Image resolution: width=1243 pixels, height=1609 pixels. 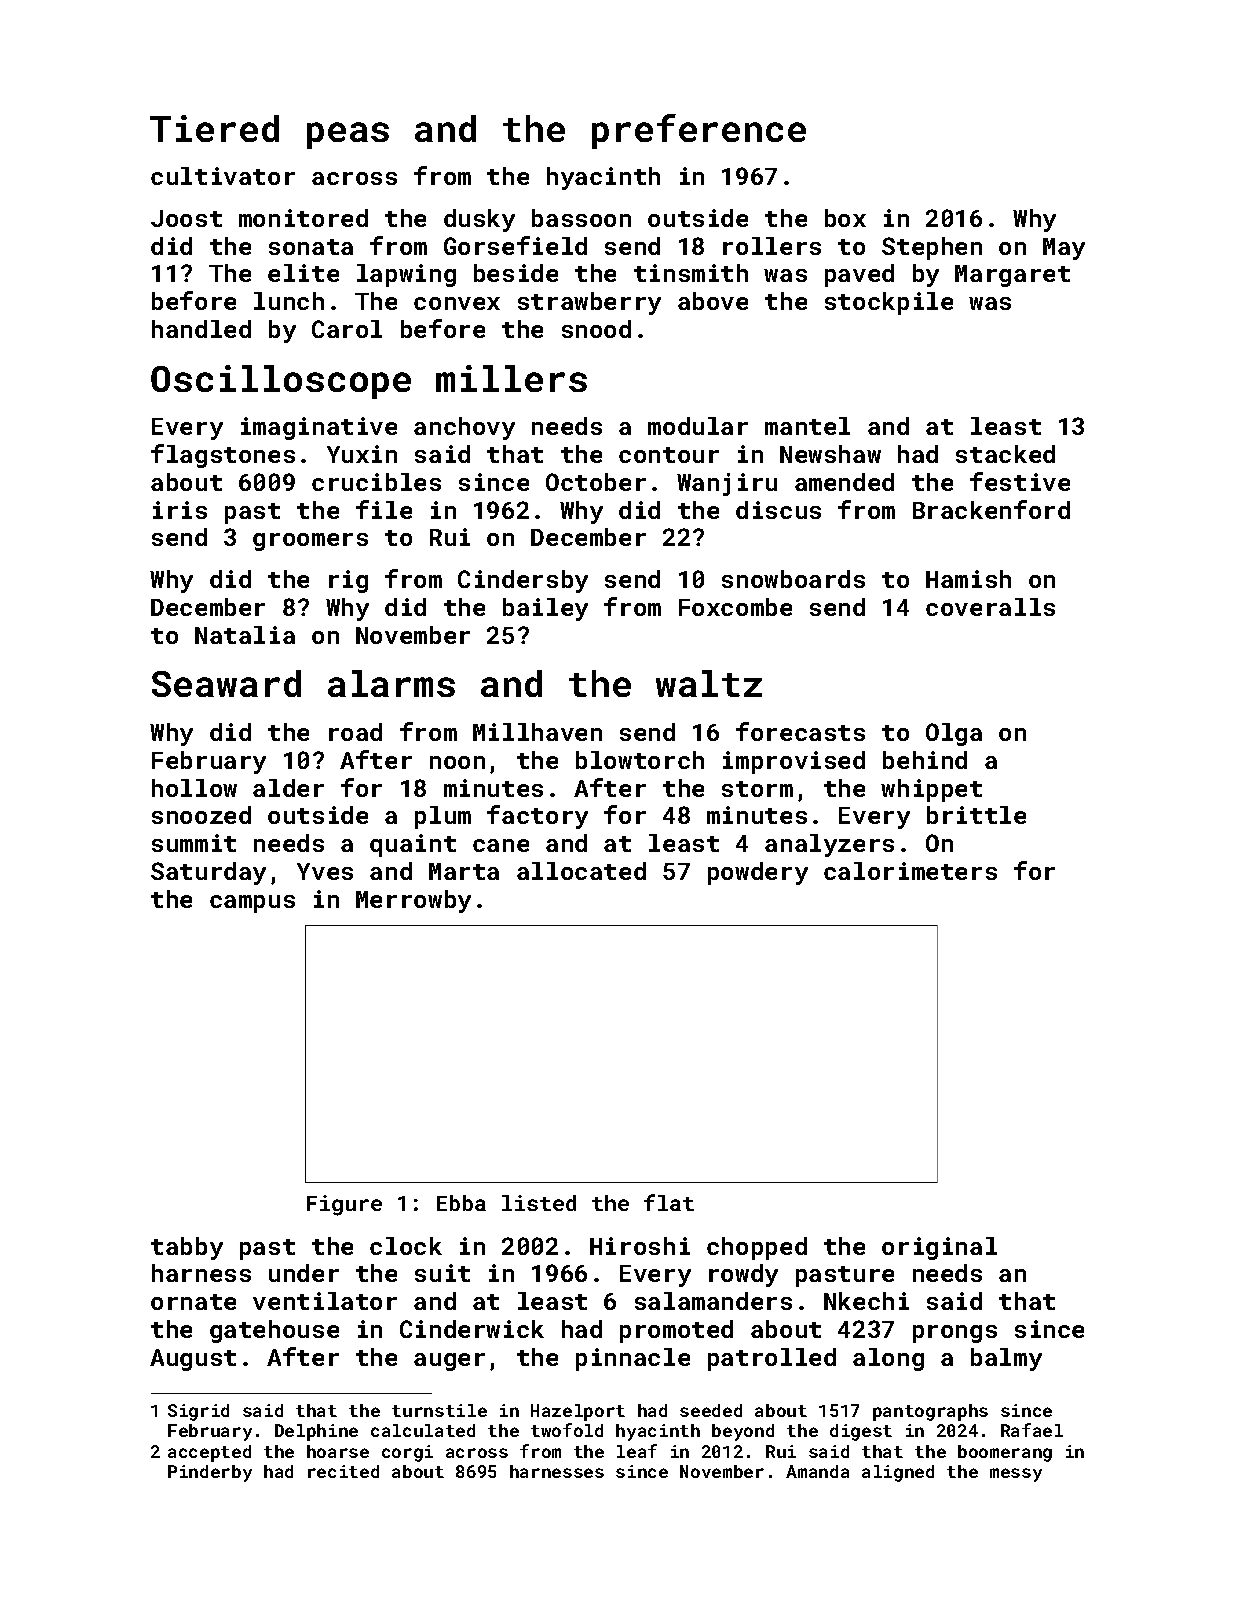 What do you see at coordinates (281, 382) in the screenshot?
I see `Oscilloscope` at bounding box center [281, 382].
